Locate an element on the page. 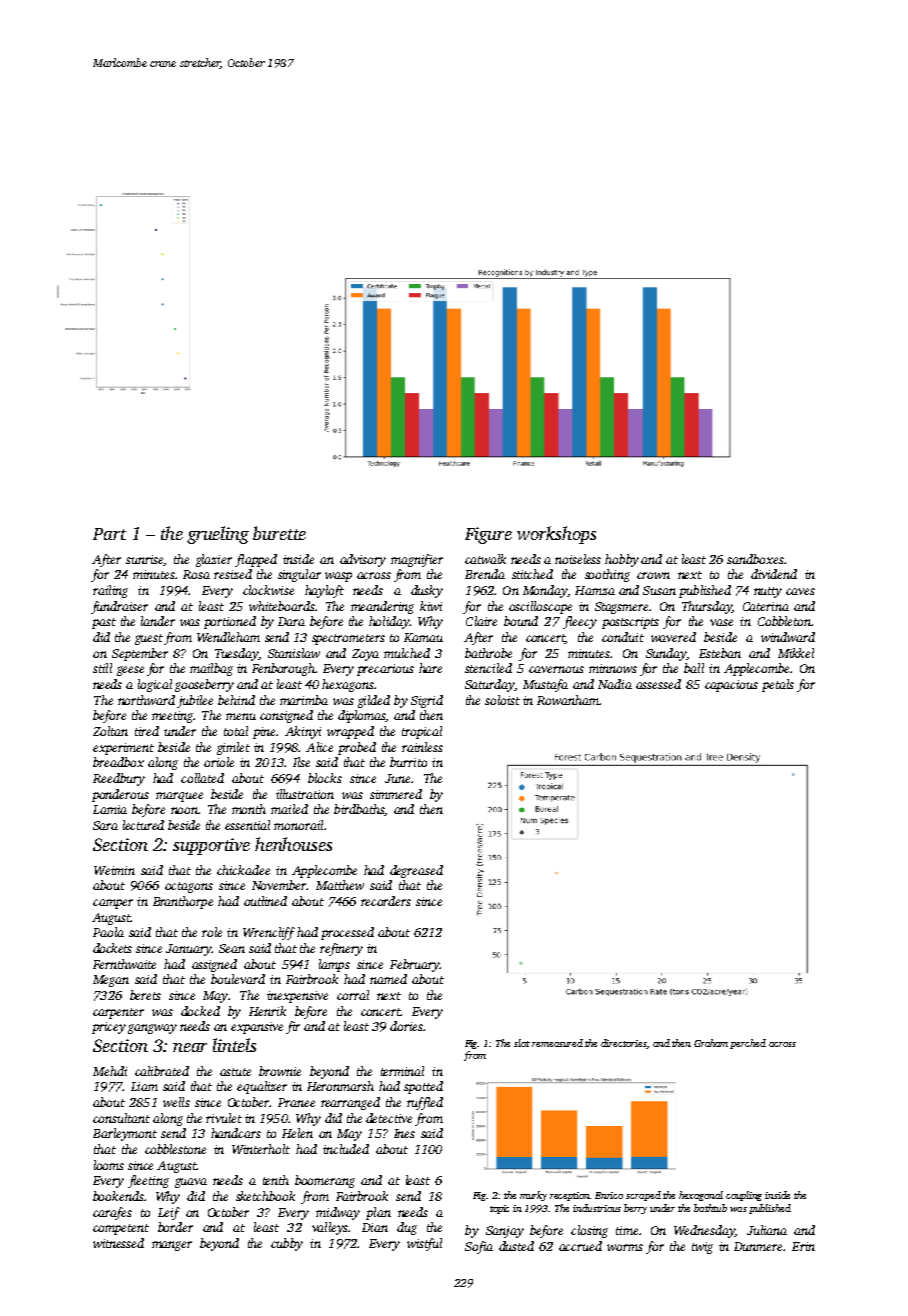 This image has height=1316, width=908. cubby is located at coordinates (287, 1244).
